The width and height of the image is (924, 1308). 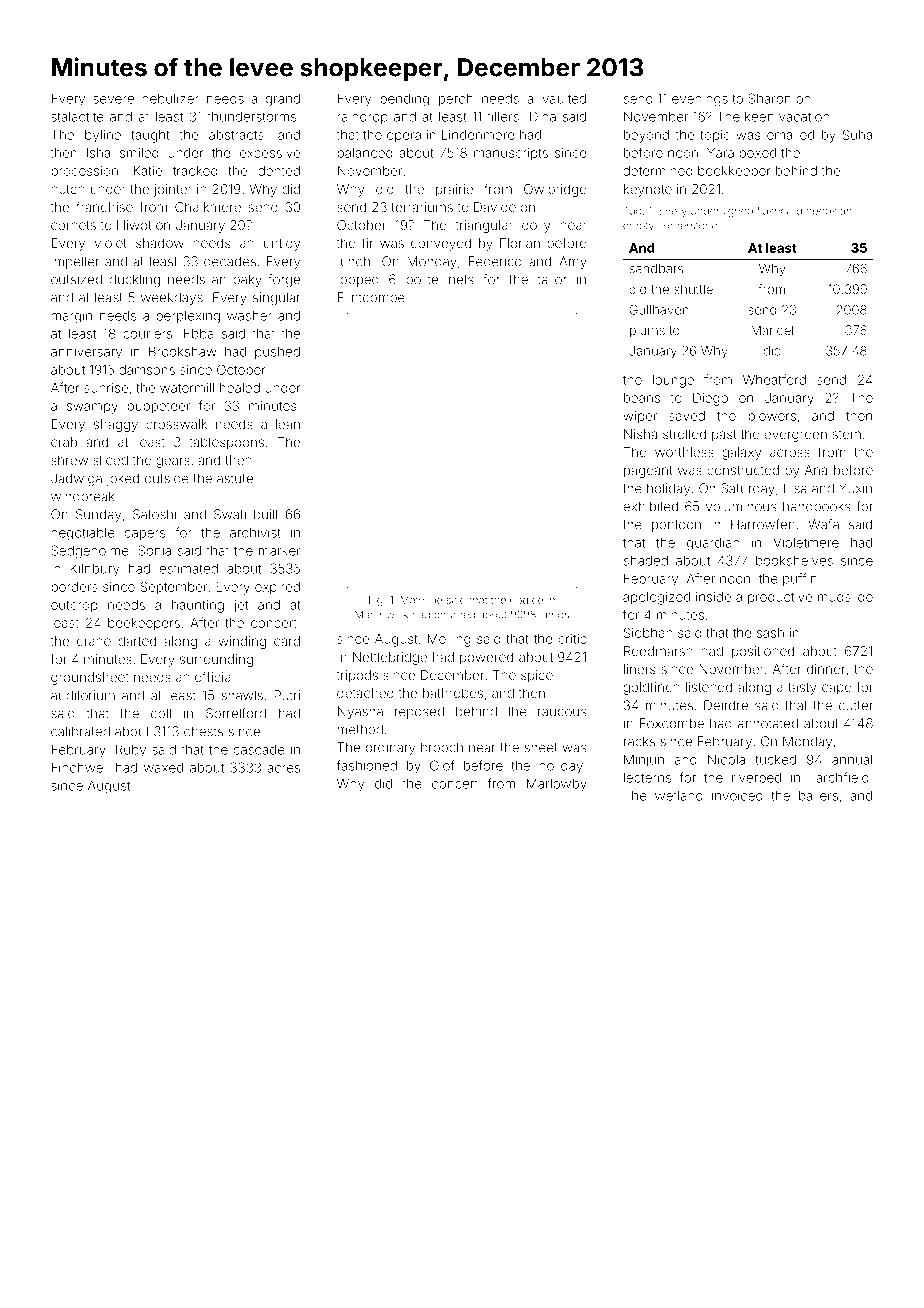 What do you see at coordinates (734, 172) in the image?
I see `bookkeeper` at bounding box center [734, 172].
